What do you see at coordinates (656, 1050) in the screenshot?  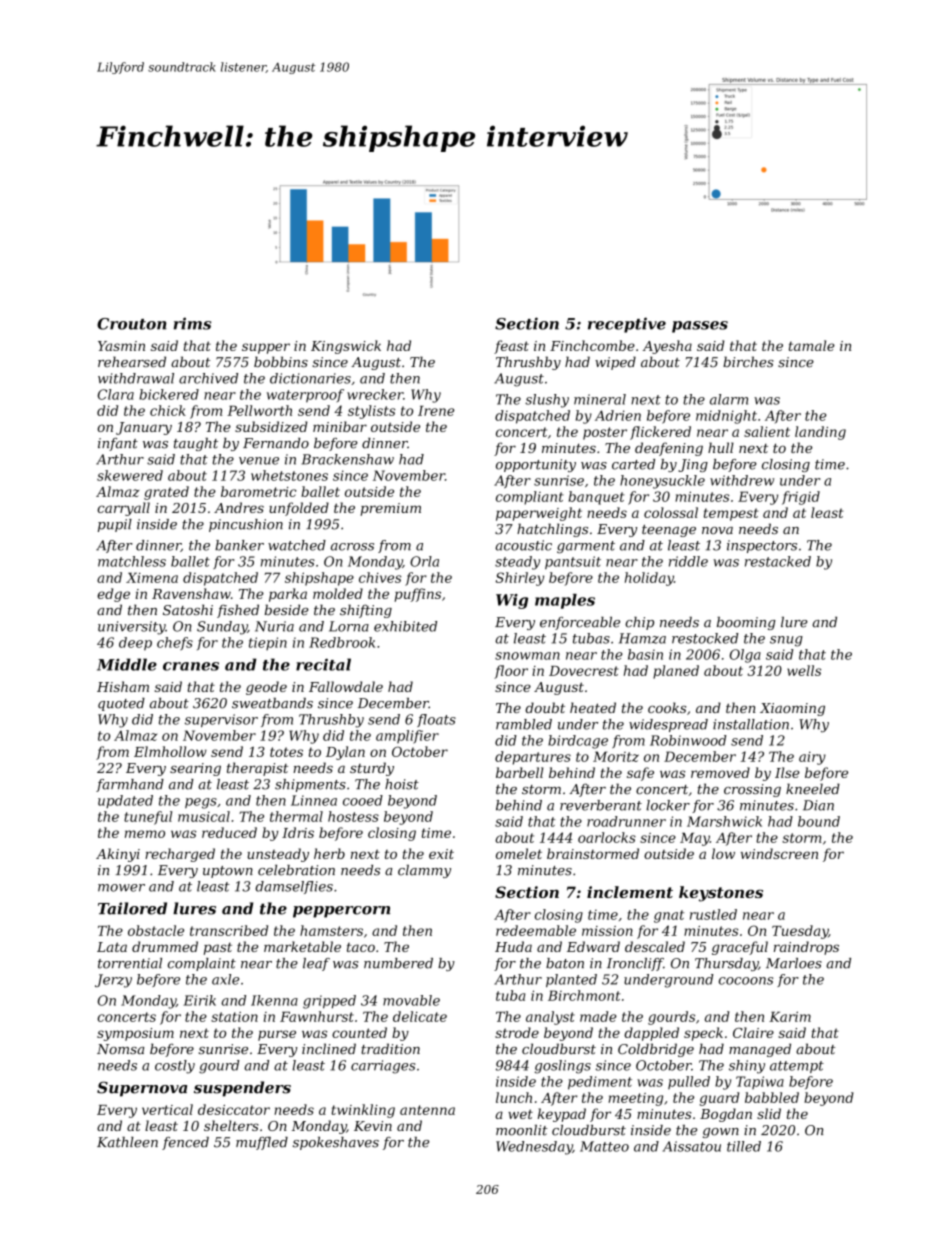 I see `Coldbridge` at bounding box center [656, 1050].
